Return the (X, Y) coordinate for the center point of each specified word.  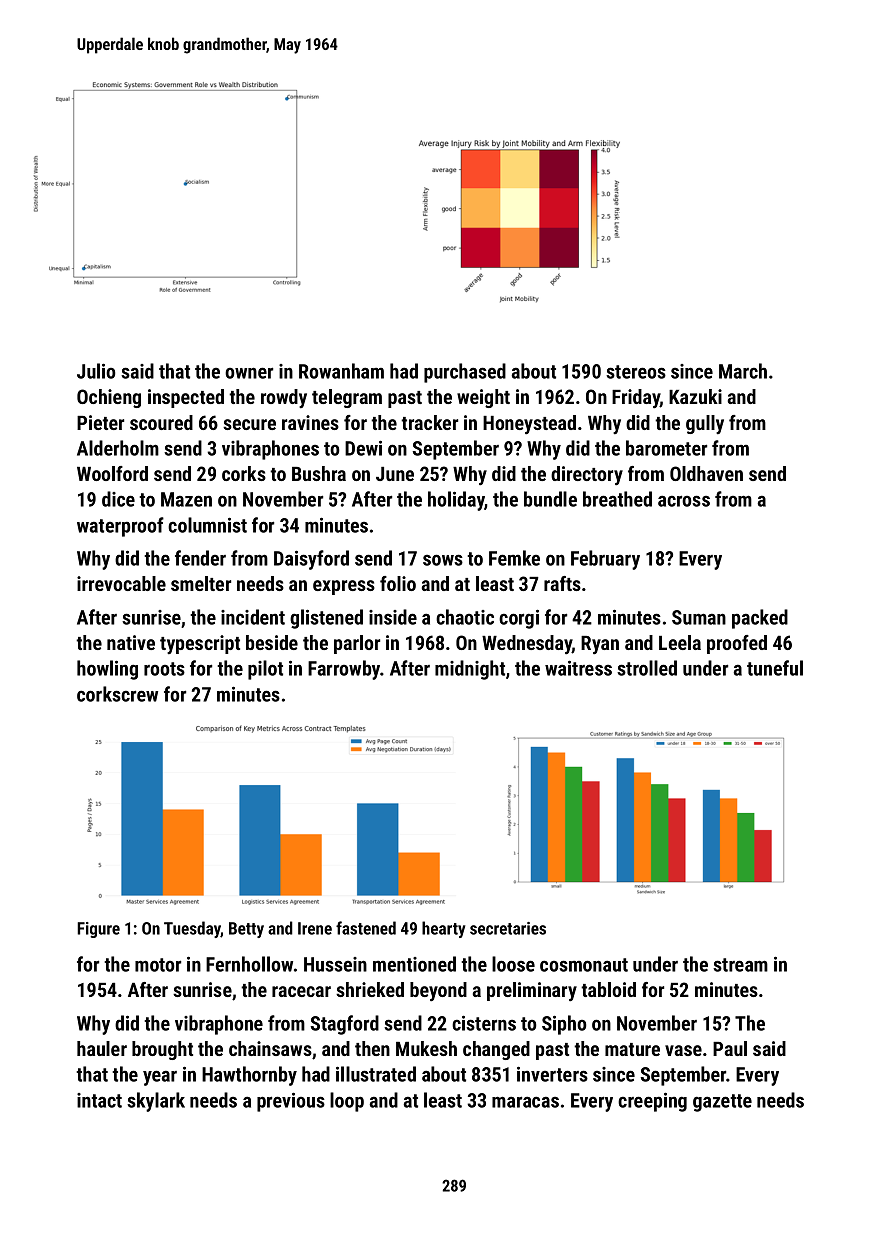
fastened (366, 928)
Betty (246, 930)
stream (740, 965)
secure (249, 424)
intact (99, 1100)
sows (443, 560)
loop (347, 1102)
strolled (647, 668)
